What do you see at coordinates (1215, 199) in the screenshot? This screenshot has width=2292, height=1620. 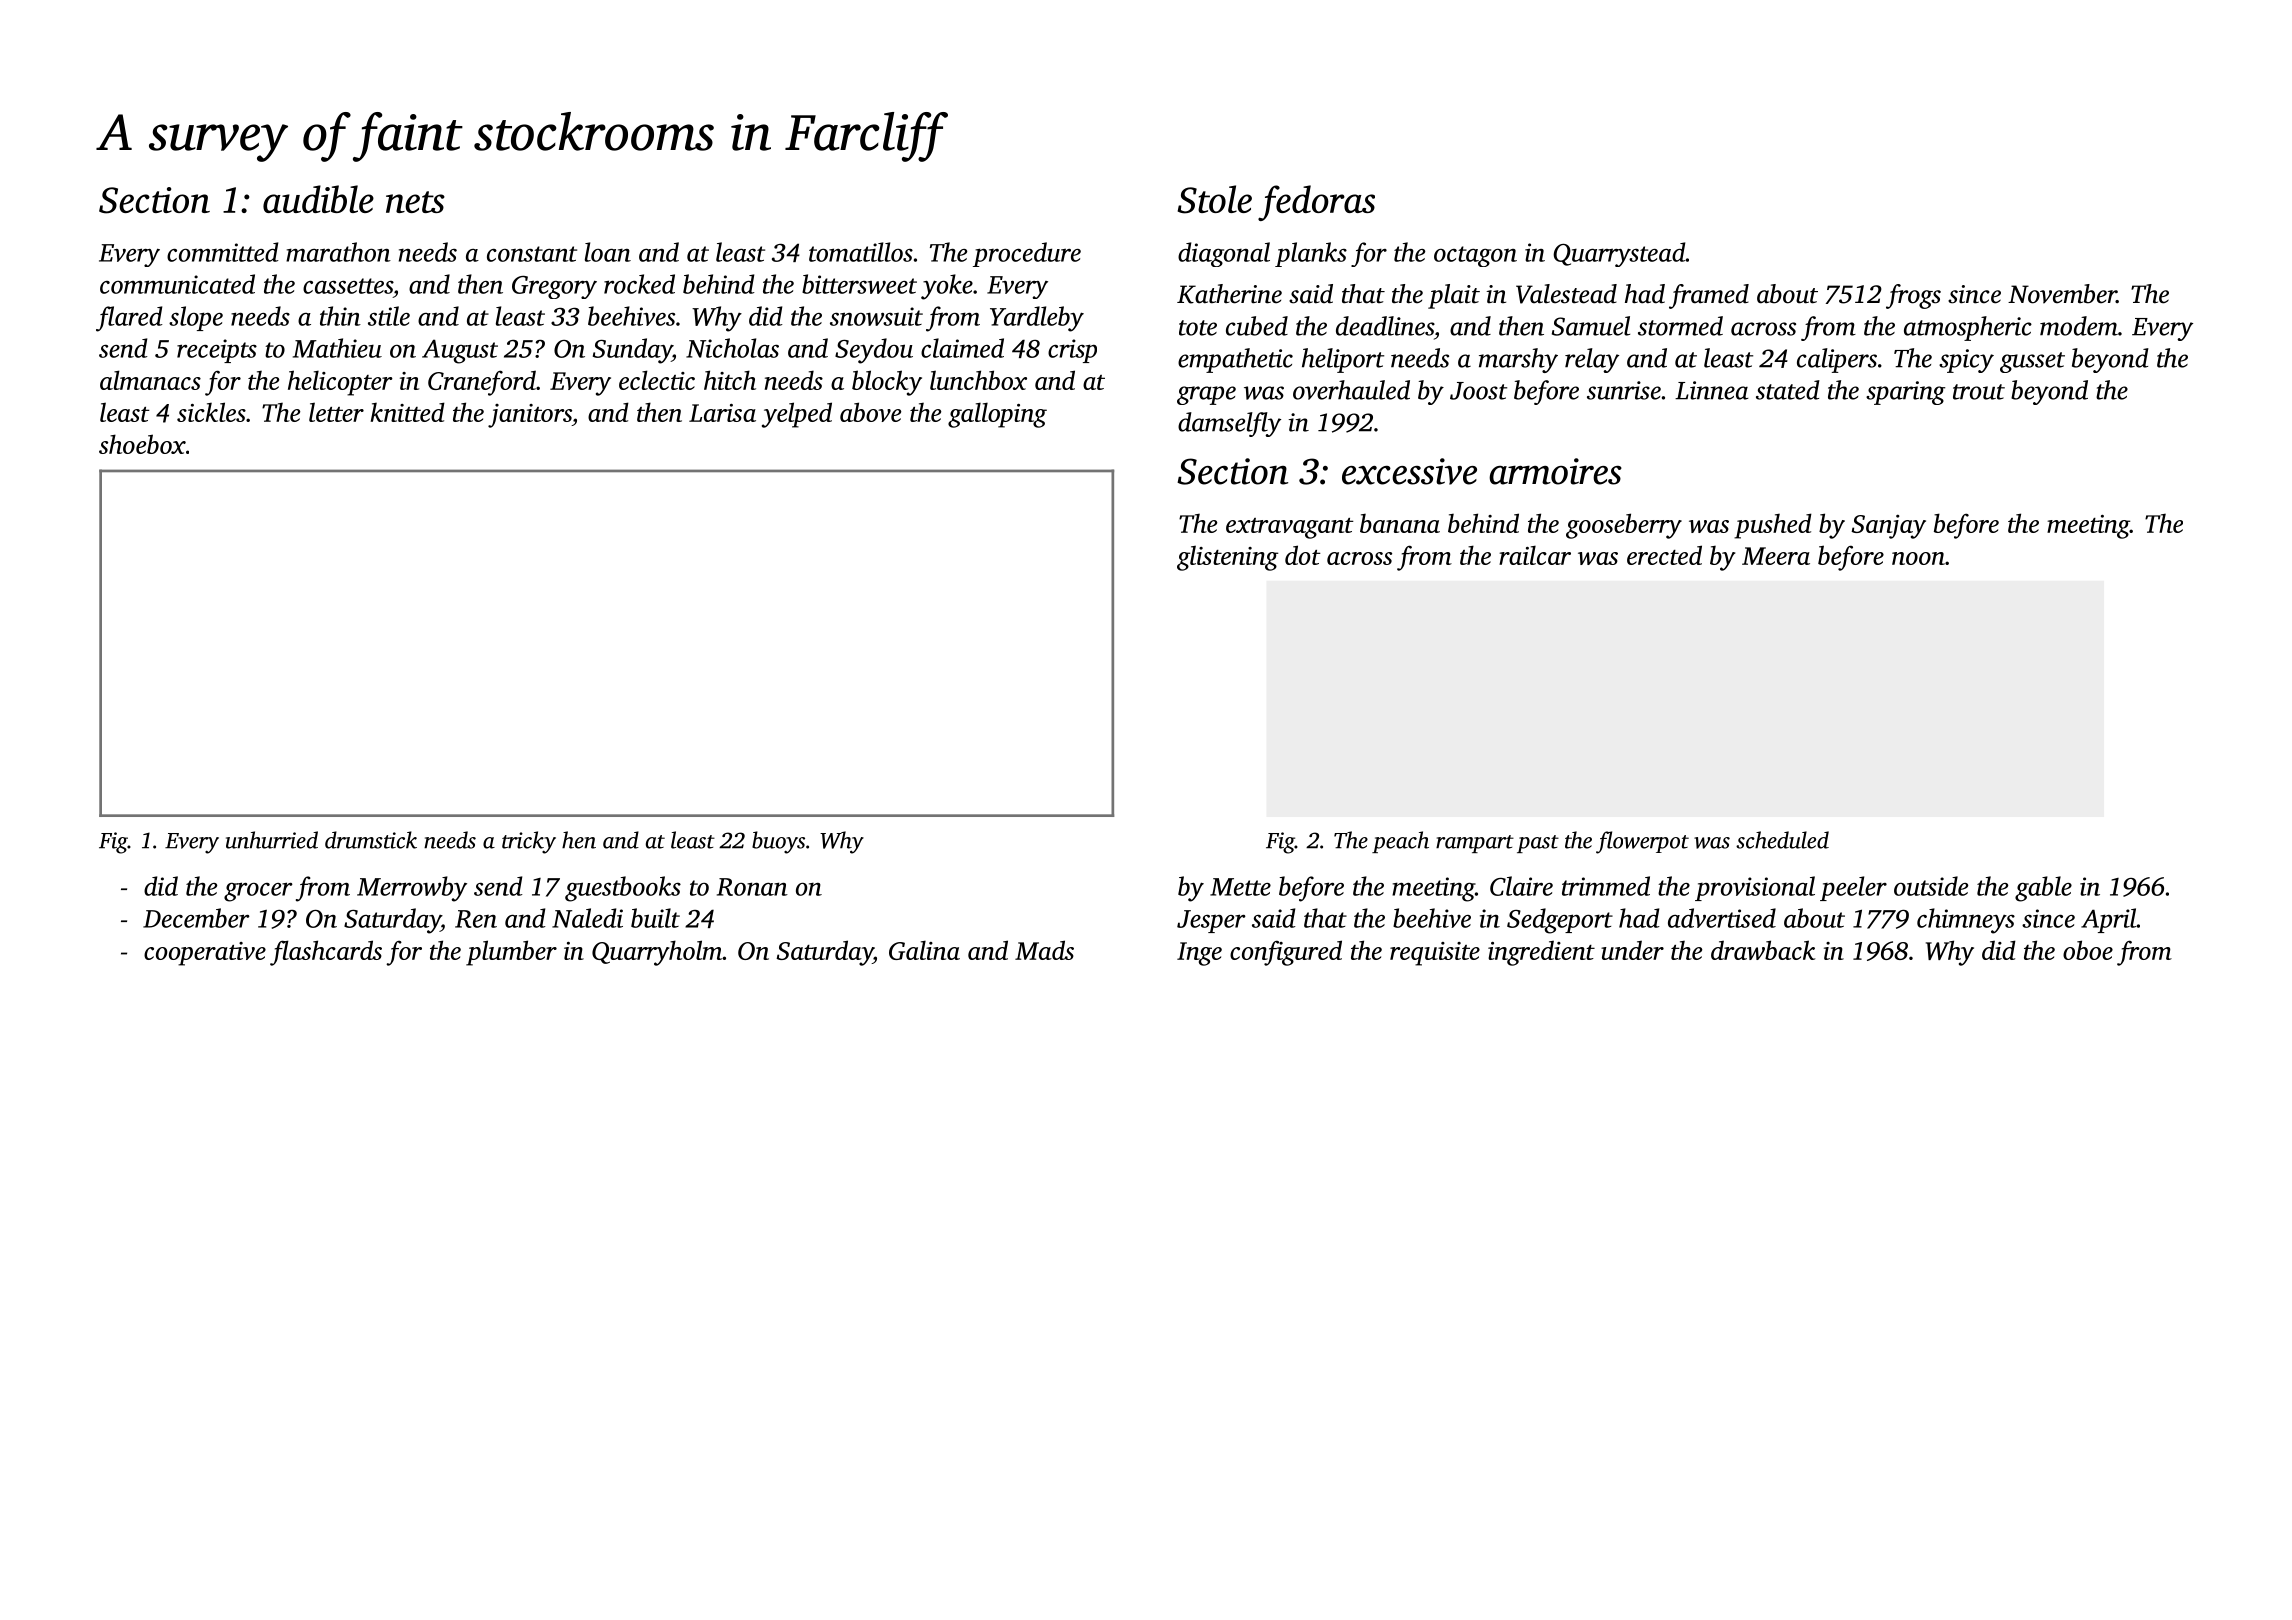 I see `Stole` at bounding box center [1215, 199].
